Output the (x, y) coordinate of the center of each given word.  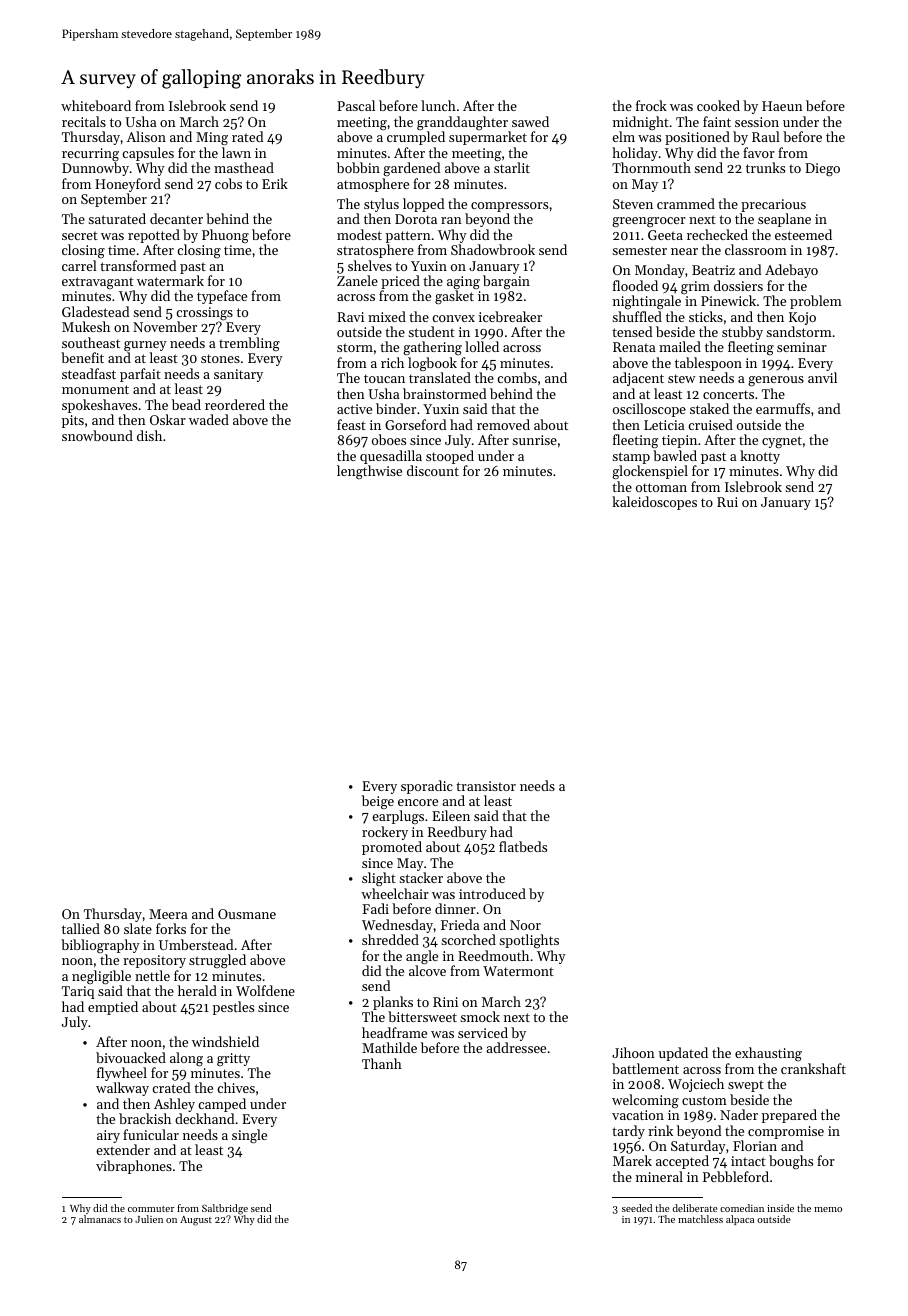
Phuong (225, 236)
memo (828, 1209)
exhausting (768, 1054)
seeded (637, 1208)
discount (433, 470)
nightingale (647, 302)
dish (149, 435)
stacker (421, 877)
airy (108, 1136)
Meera (168, 914)
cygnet (782, 442)
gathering (432, 348)
